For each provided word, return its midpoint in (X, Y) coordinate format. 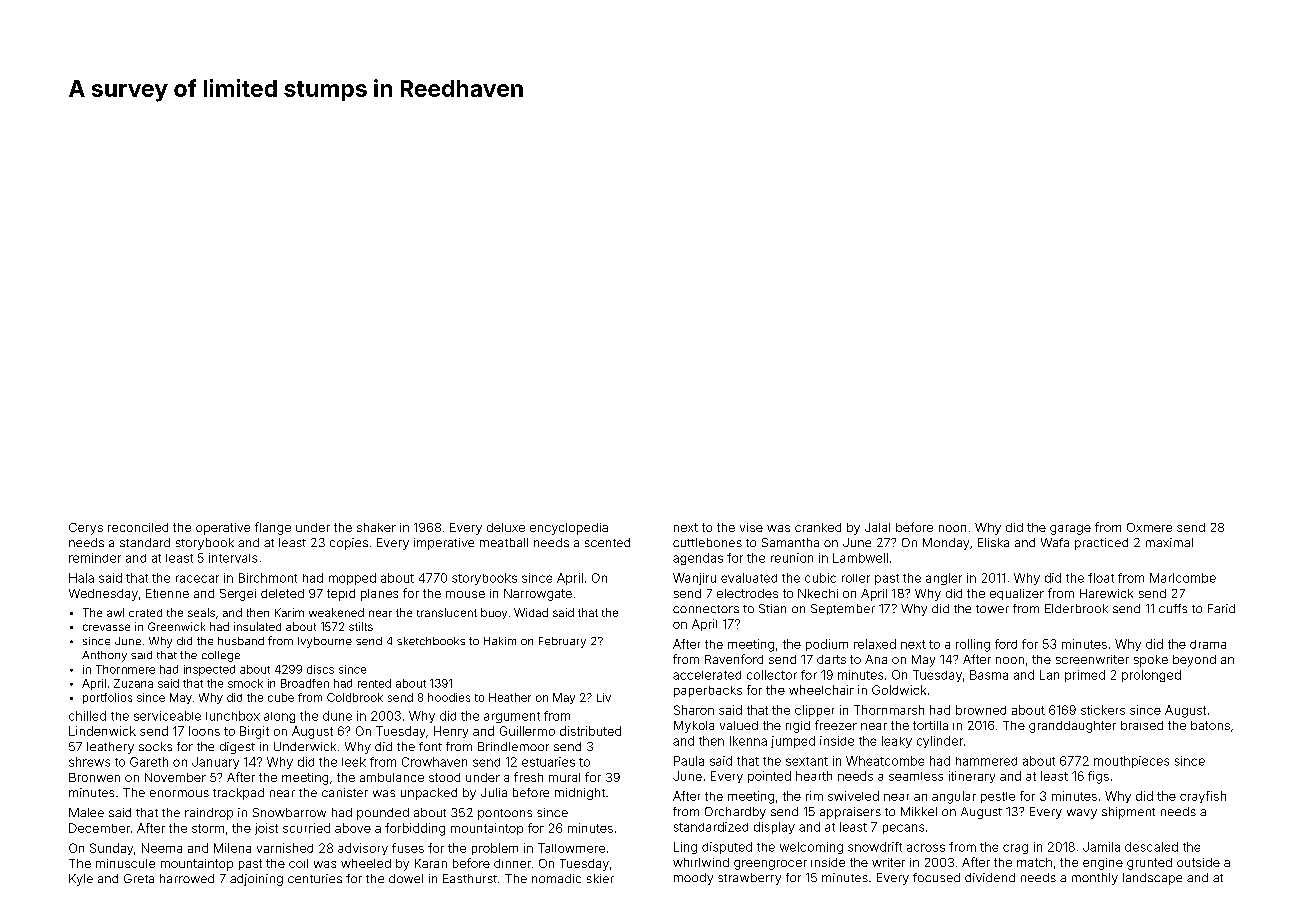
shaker (376, 527)
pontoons (505, 814)
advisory (363, 849)
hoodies (449, 697)
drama (1208, 644)
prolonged (1151, 676)
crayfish (1203, 797)
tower (992, 609)
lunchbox (233, 716)
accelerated (707, 675)
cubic (820, 578)
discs (320, 669)
